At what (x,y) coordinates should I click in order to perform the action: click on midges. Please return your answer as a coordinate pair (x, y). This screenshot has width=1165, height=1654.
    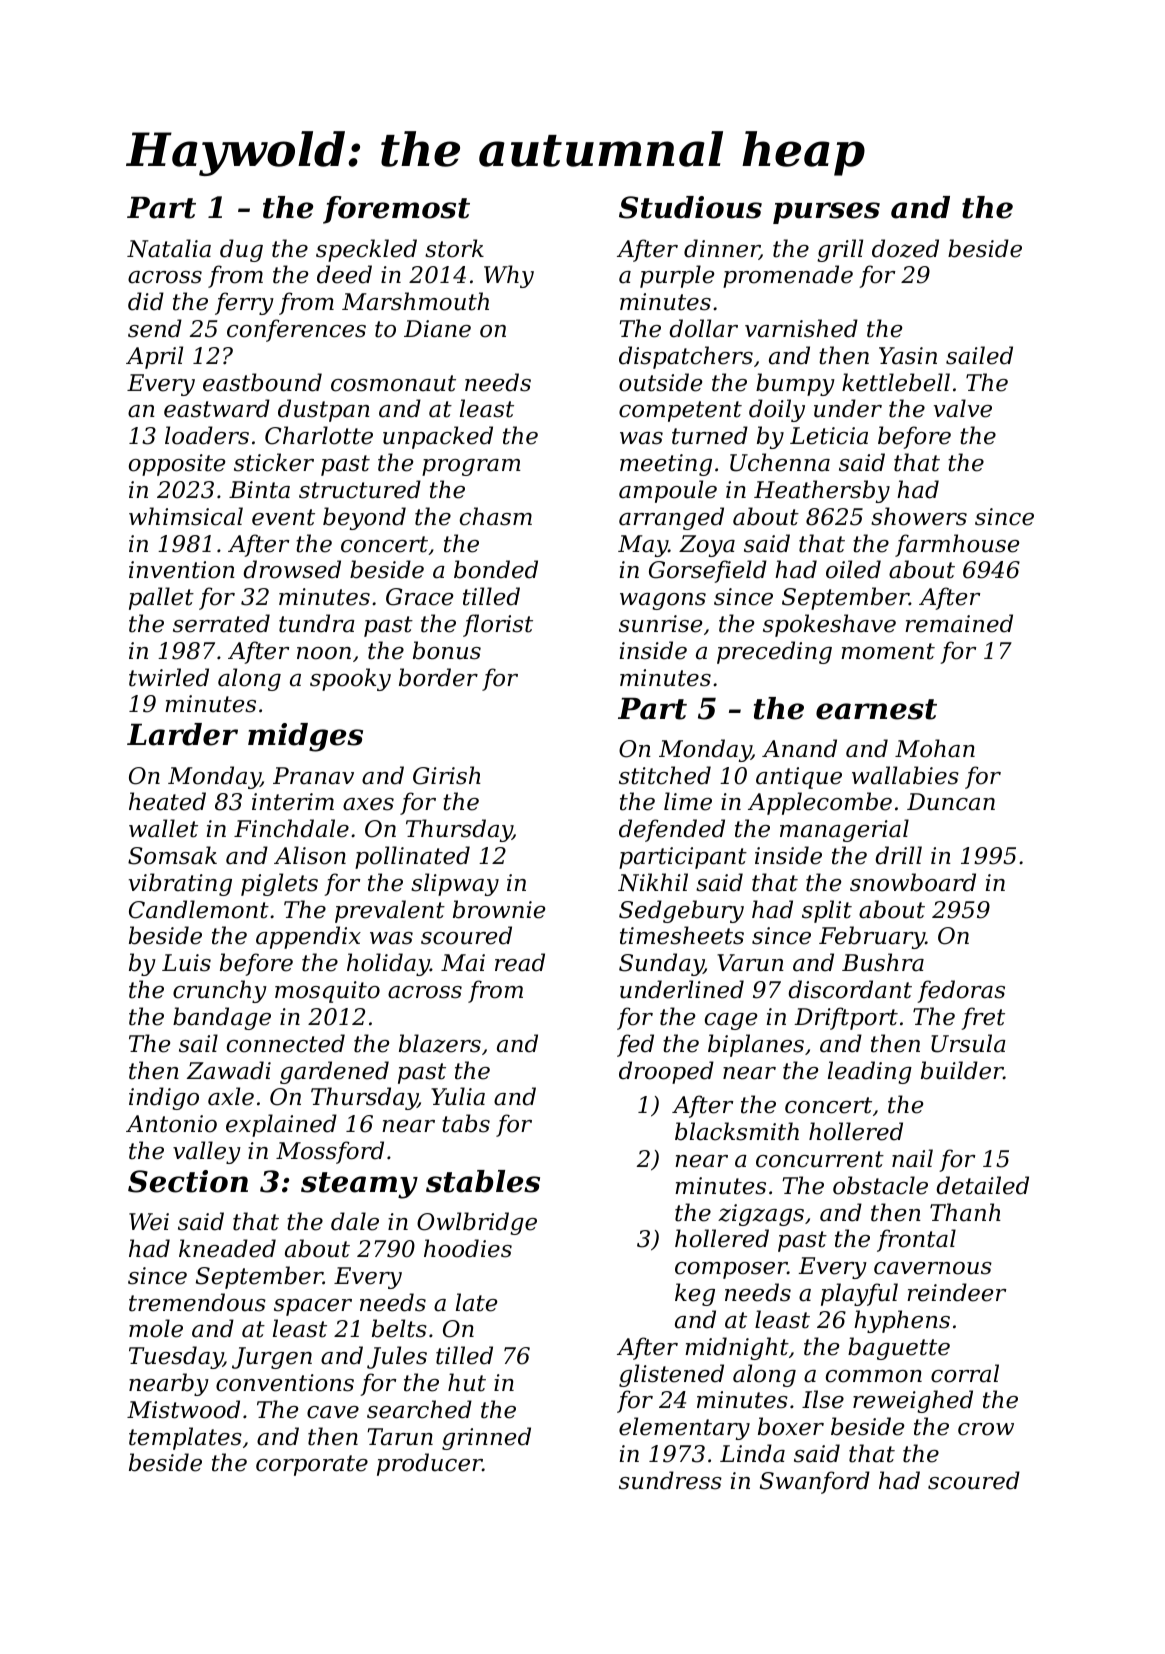
    Looking at the image, I should click on (305, 737).
